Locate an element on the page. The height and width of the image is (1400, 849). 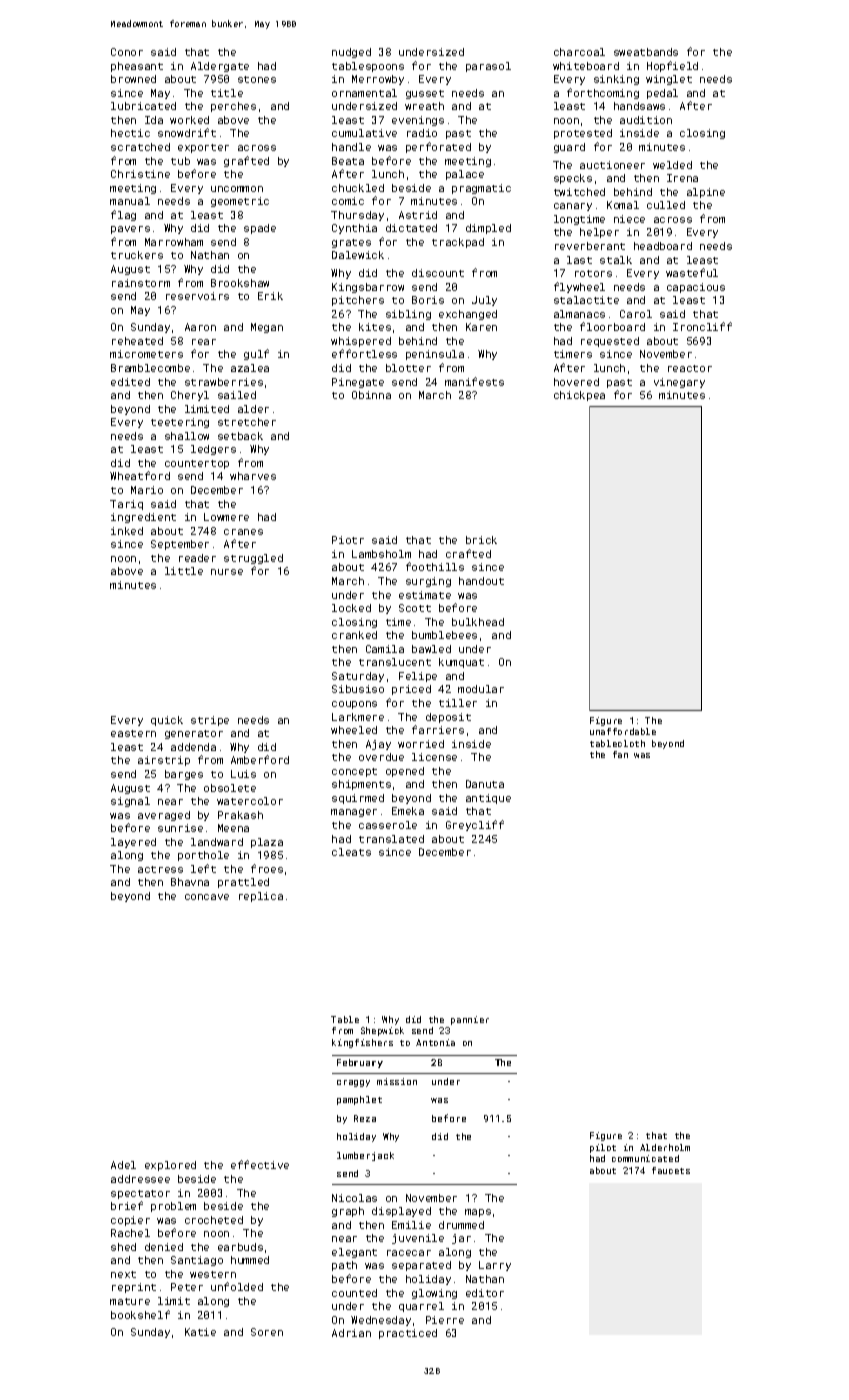
parasol is located at coordinates (488, 67).
